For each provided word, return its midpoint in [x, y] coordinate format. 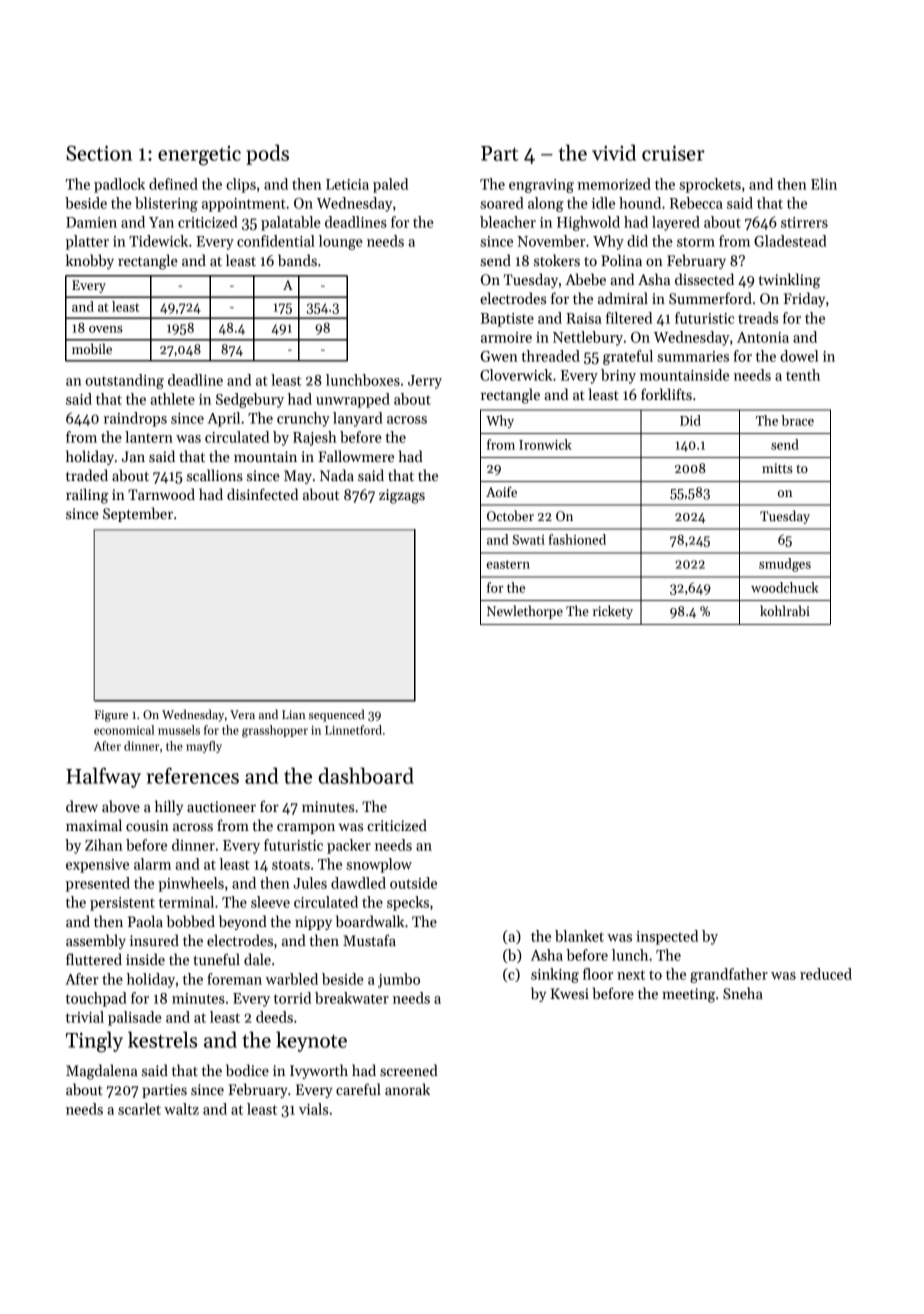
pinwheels [191, 884]
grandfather [729, 975]
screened [409, 1070]
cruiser [673, 153]
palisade [135, 1018]
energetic [199, 156]
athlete [172, 399]
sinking [555, 975]
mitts [777, 468]
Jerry [425, 382]
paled [390, 185]
